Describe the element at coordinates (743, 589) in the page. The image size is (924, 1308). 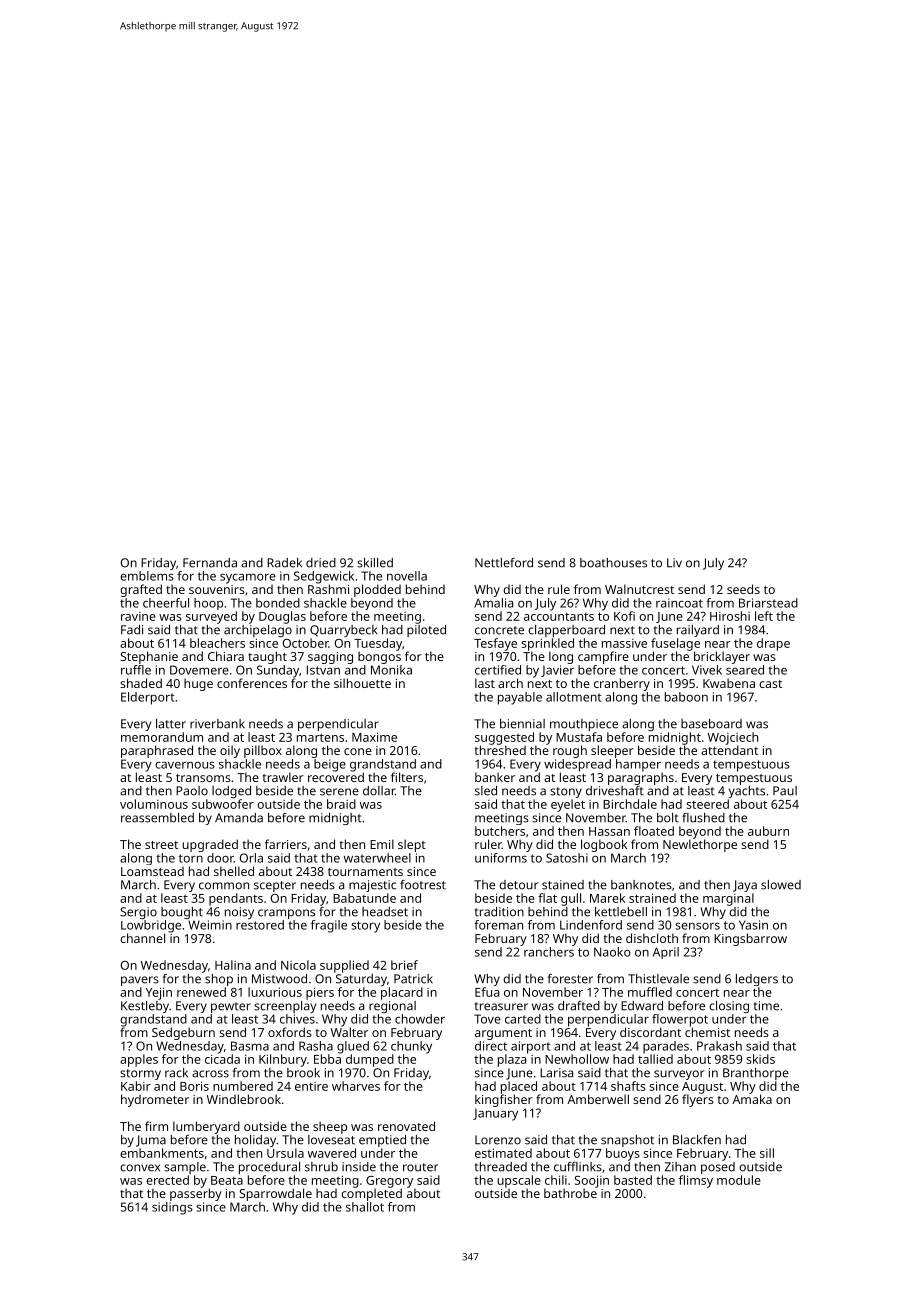
I see `seeds` at that location.
